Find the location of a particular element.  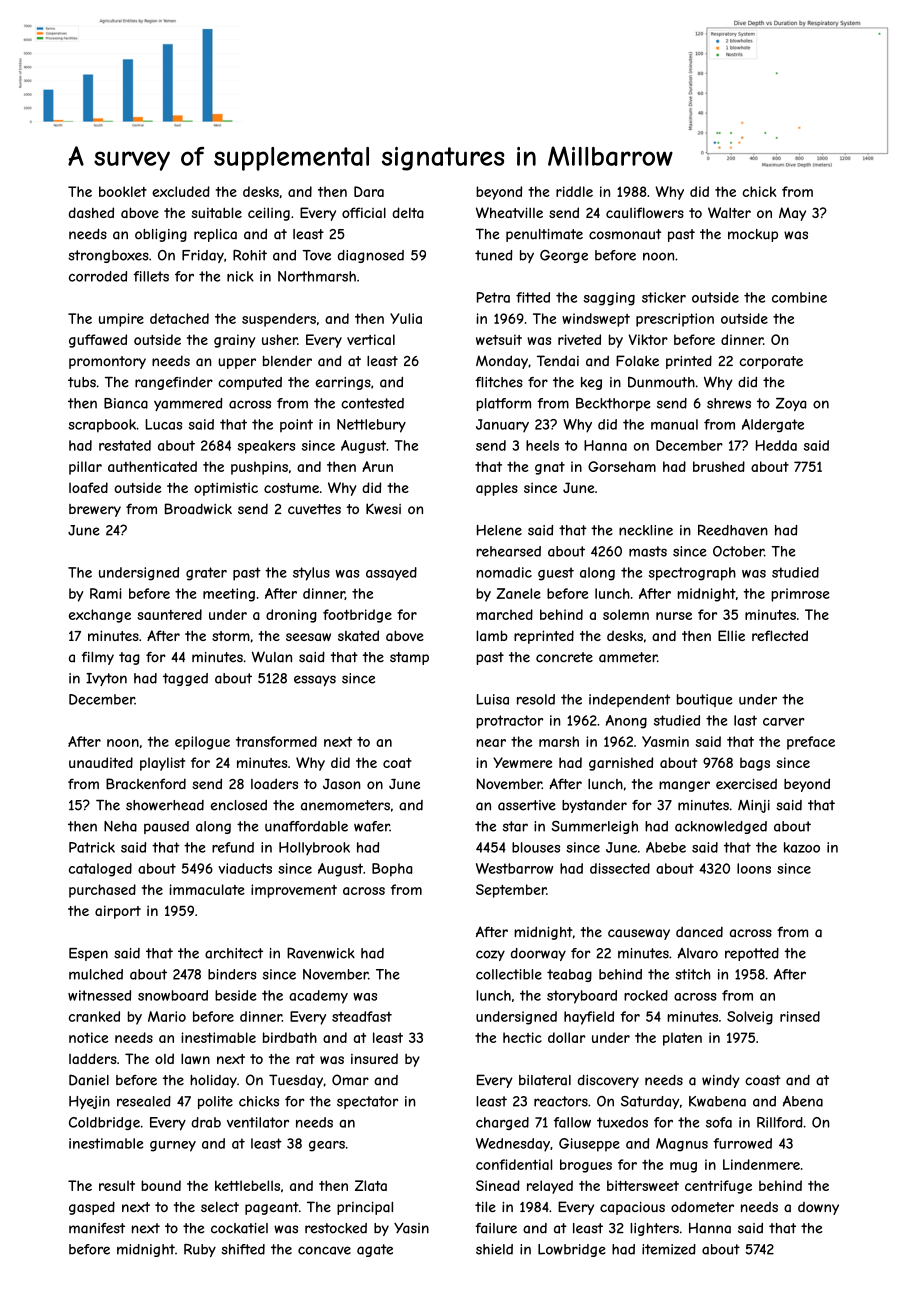

Arun is located at coordinates (377, 466).
